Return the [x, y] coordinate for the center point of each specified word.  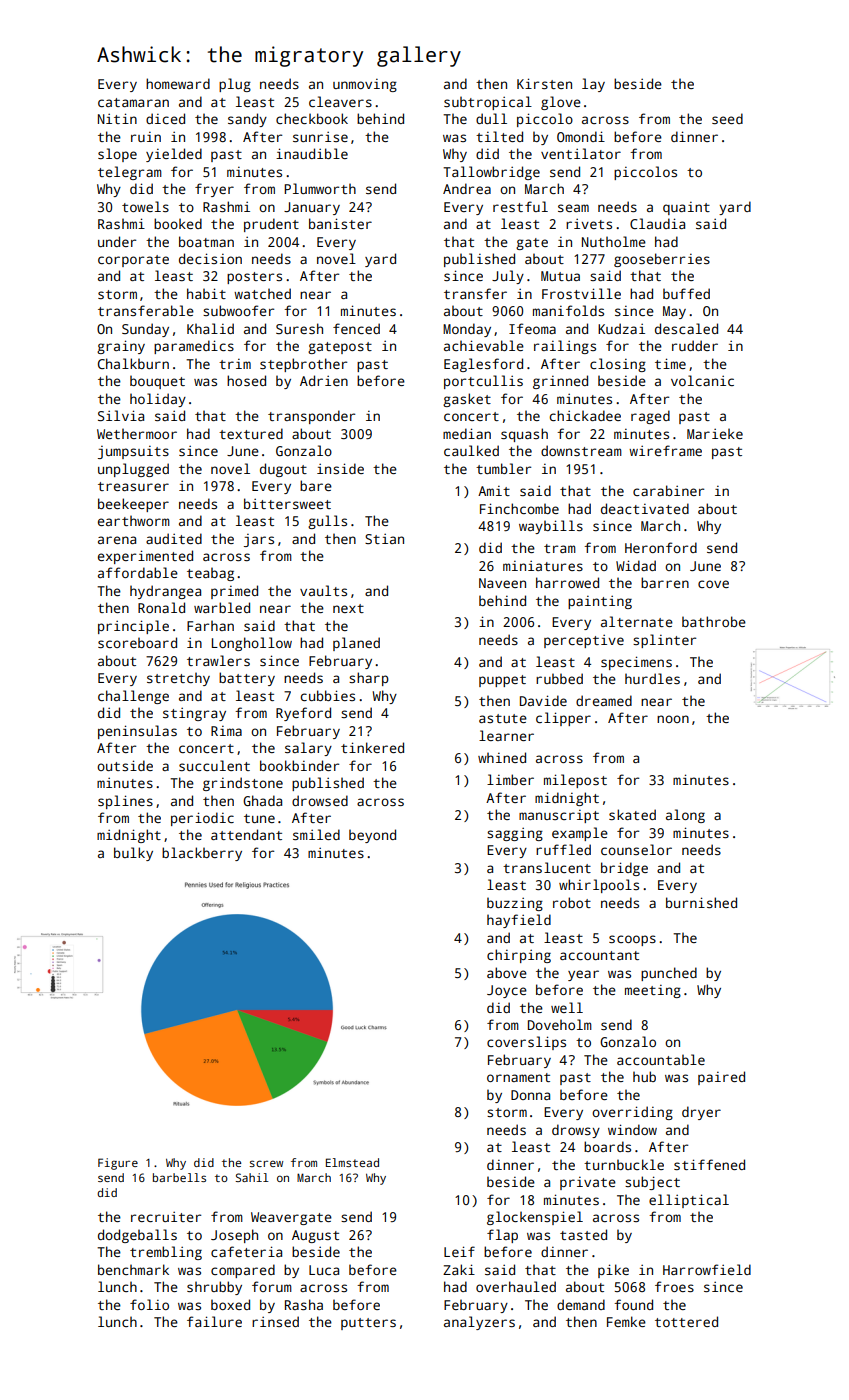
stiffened [709, 1164]
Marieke [715, 433]
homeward [178, 83]
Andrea [467, 188]
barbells [179, 1177]
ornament [518, 1077]
